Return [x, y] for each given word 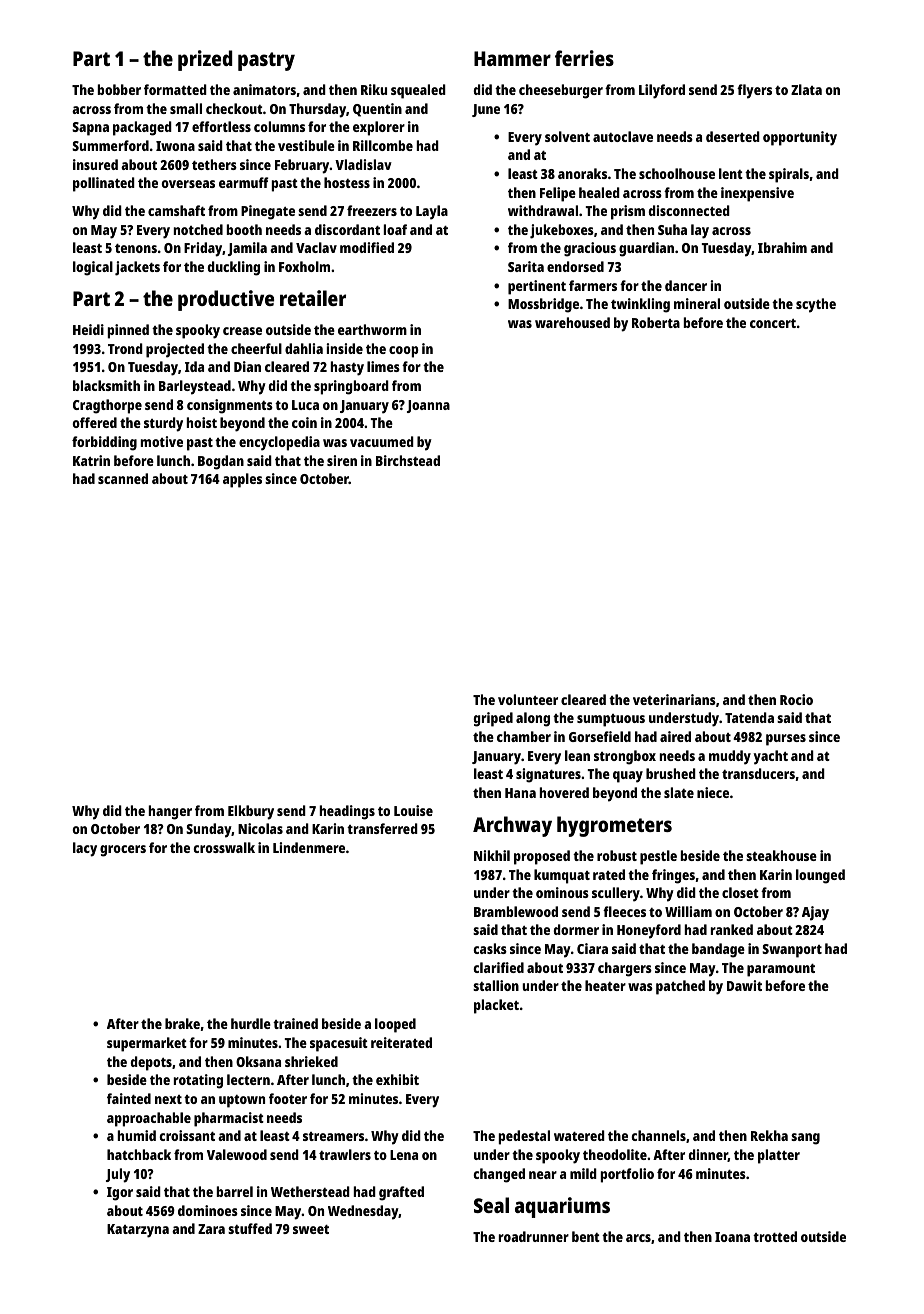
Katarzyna [138, 1231]
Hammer [512, 58]
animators [264, 89]
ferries [584, 58]
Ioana [732, 1237]
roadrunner [534, 1236]
